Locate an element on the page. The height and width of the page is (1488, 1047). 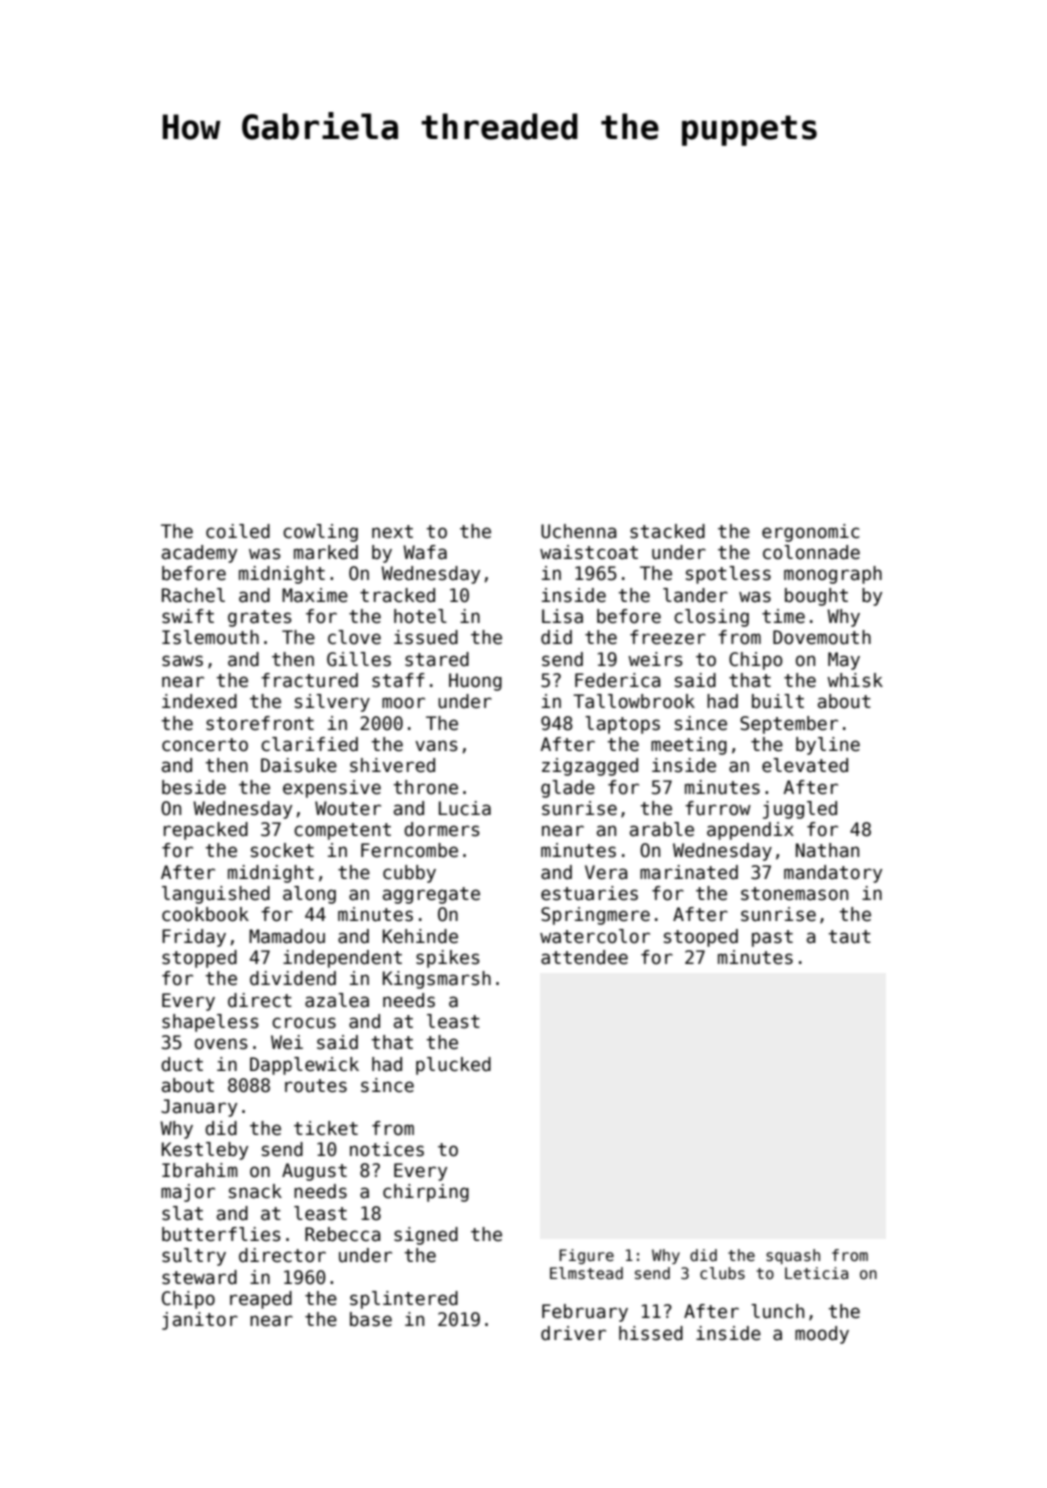
Lucia is located at coordinates (465, 808).
